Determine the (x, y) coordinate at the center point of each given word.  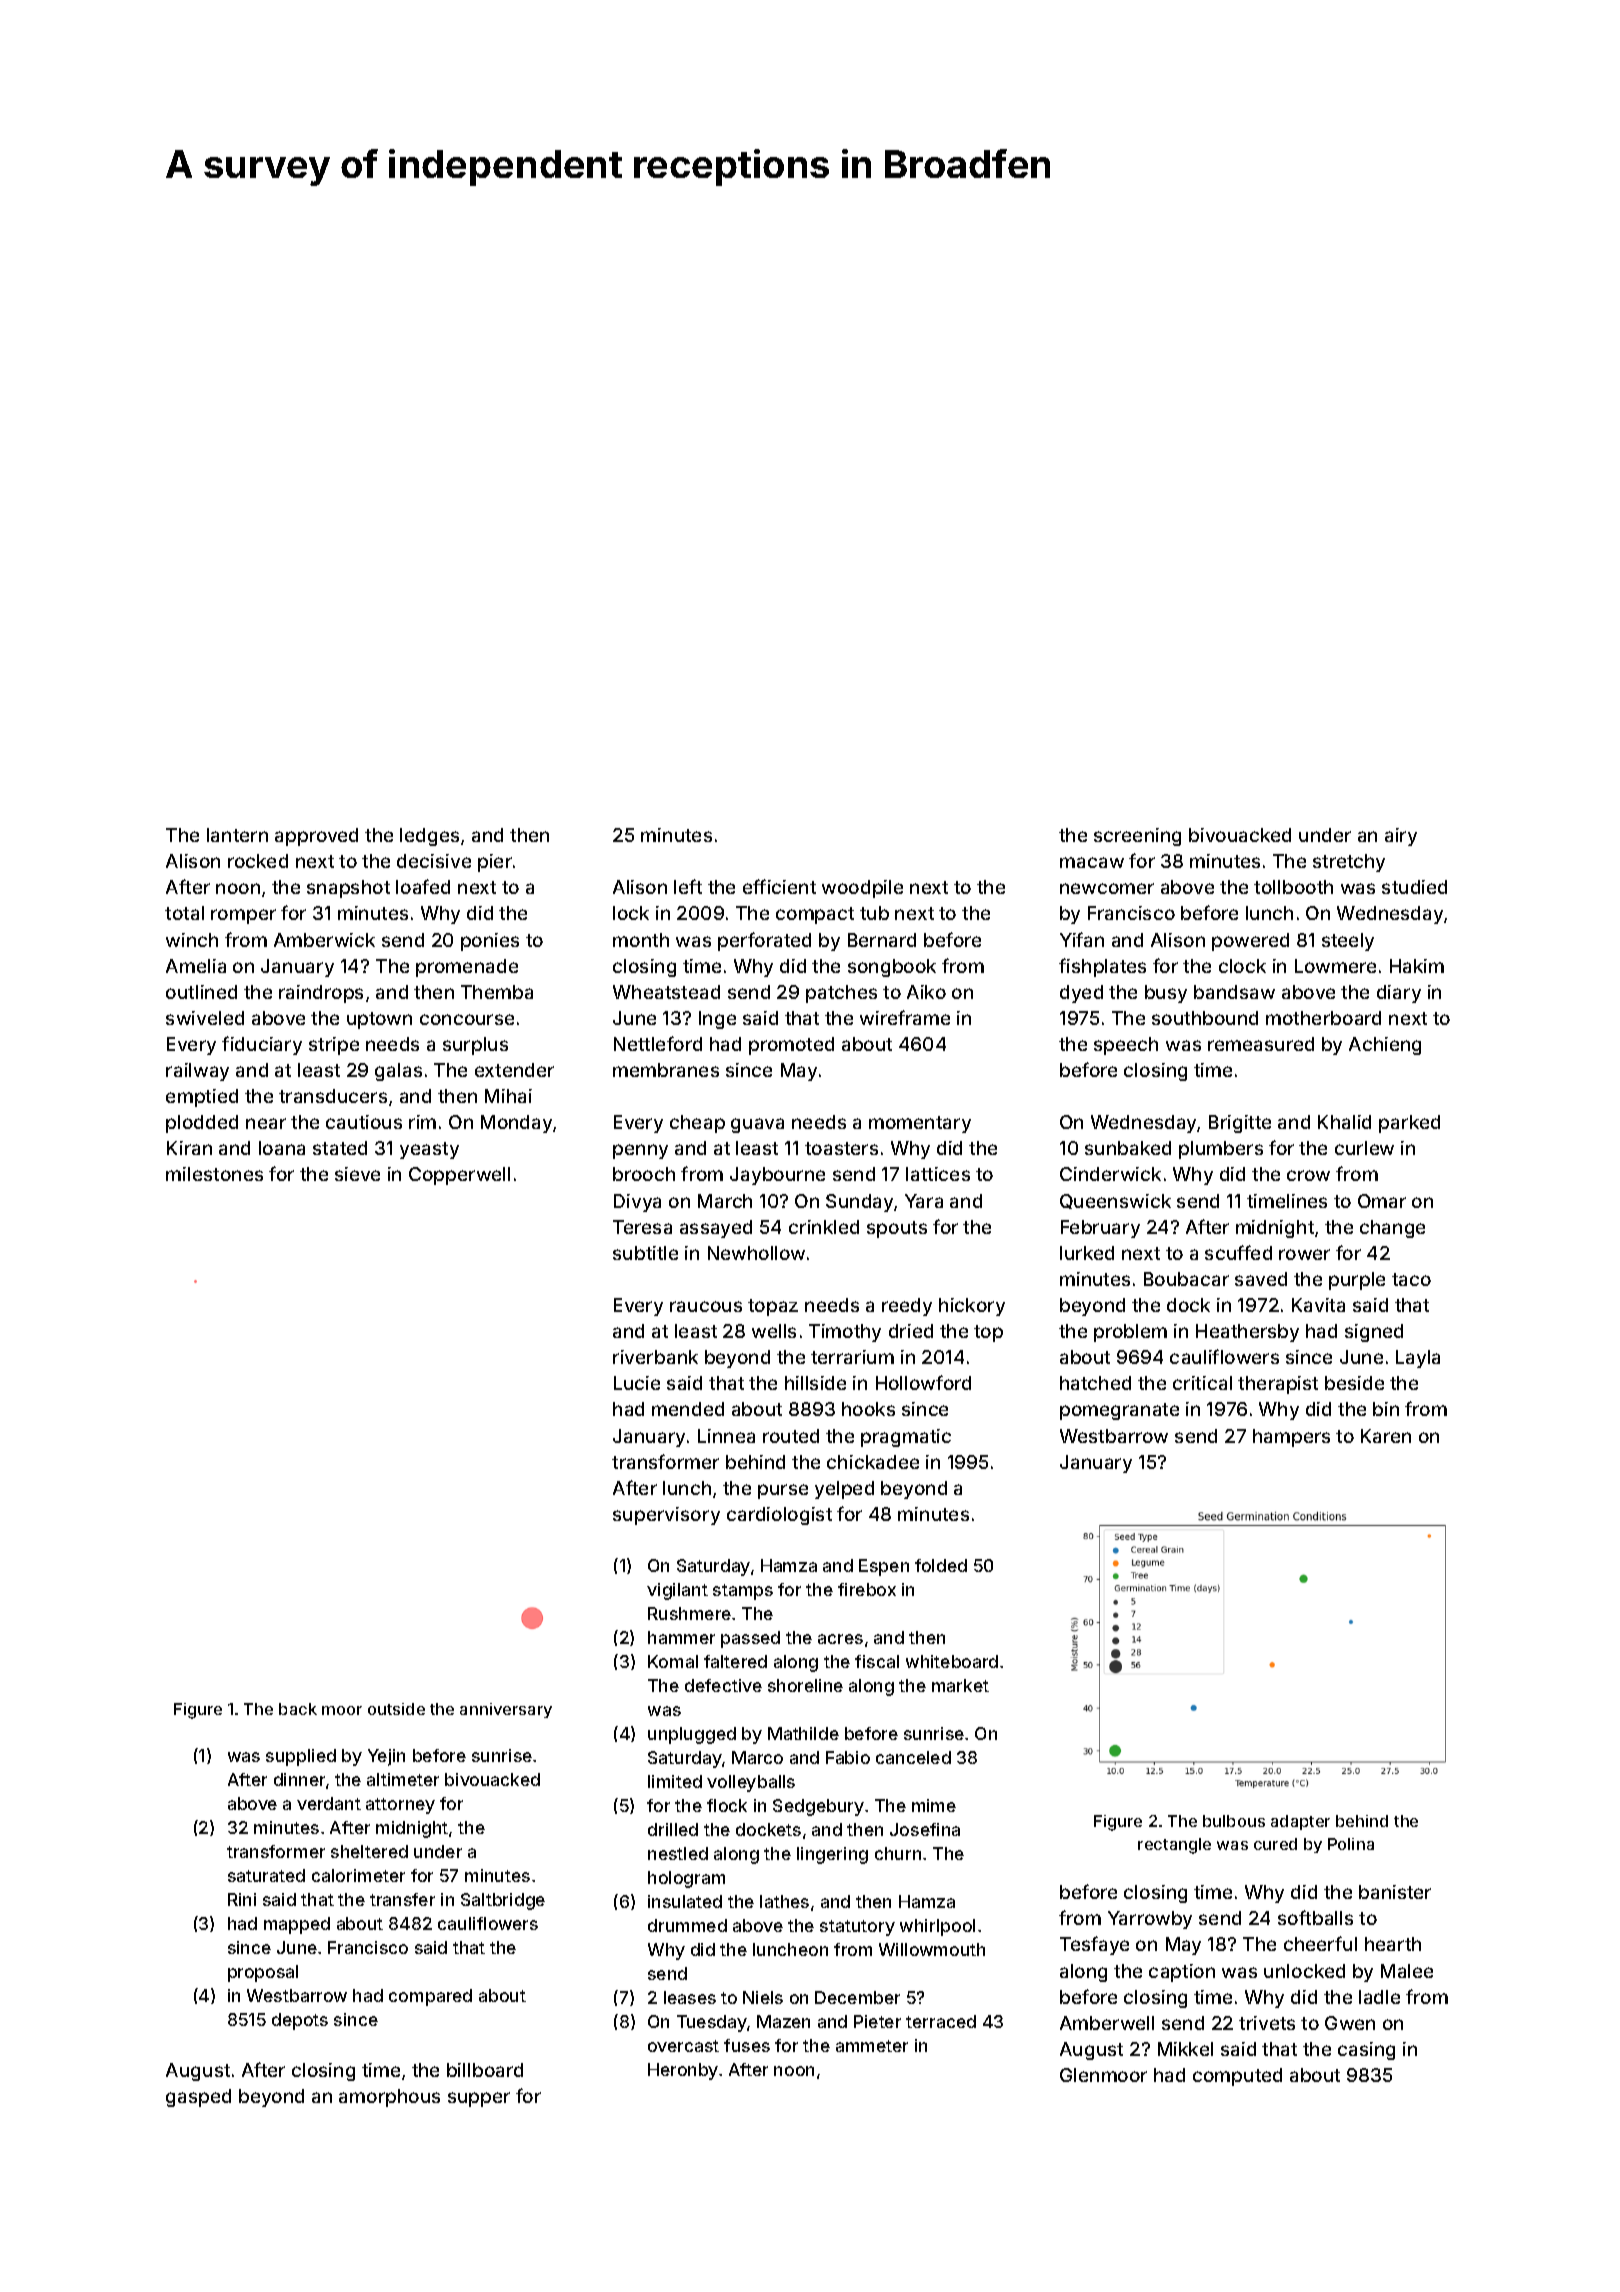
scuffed (1238, 1252)
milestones (214, 1174)
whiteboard (952, 1661)
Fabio (848, 1757)
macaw (1092, 862)
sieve (357, 1174)
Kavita (1318, 1305)
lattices (938, 1174)
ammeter (872, 2046)
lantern (237, 835)
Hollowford (923, 1382)
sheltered (369, 1851)
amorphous (389, 2098)
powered (1250, 942)
